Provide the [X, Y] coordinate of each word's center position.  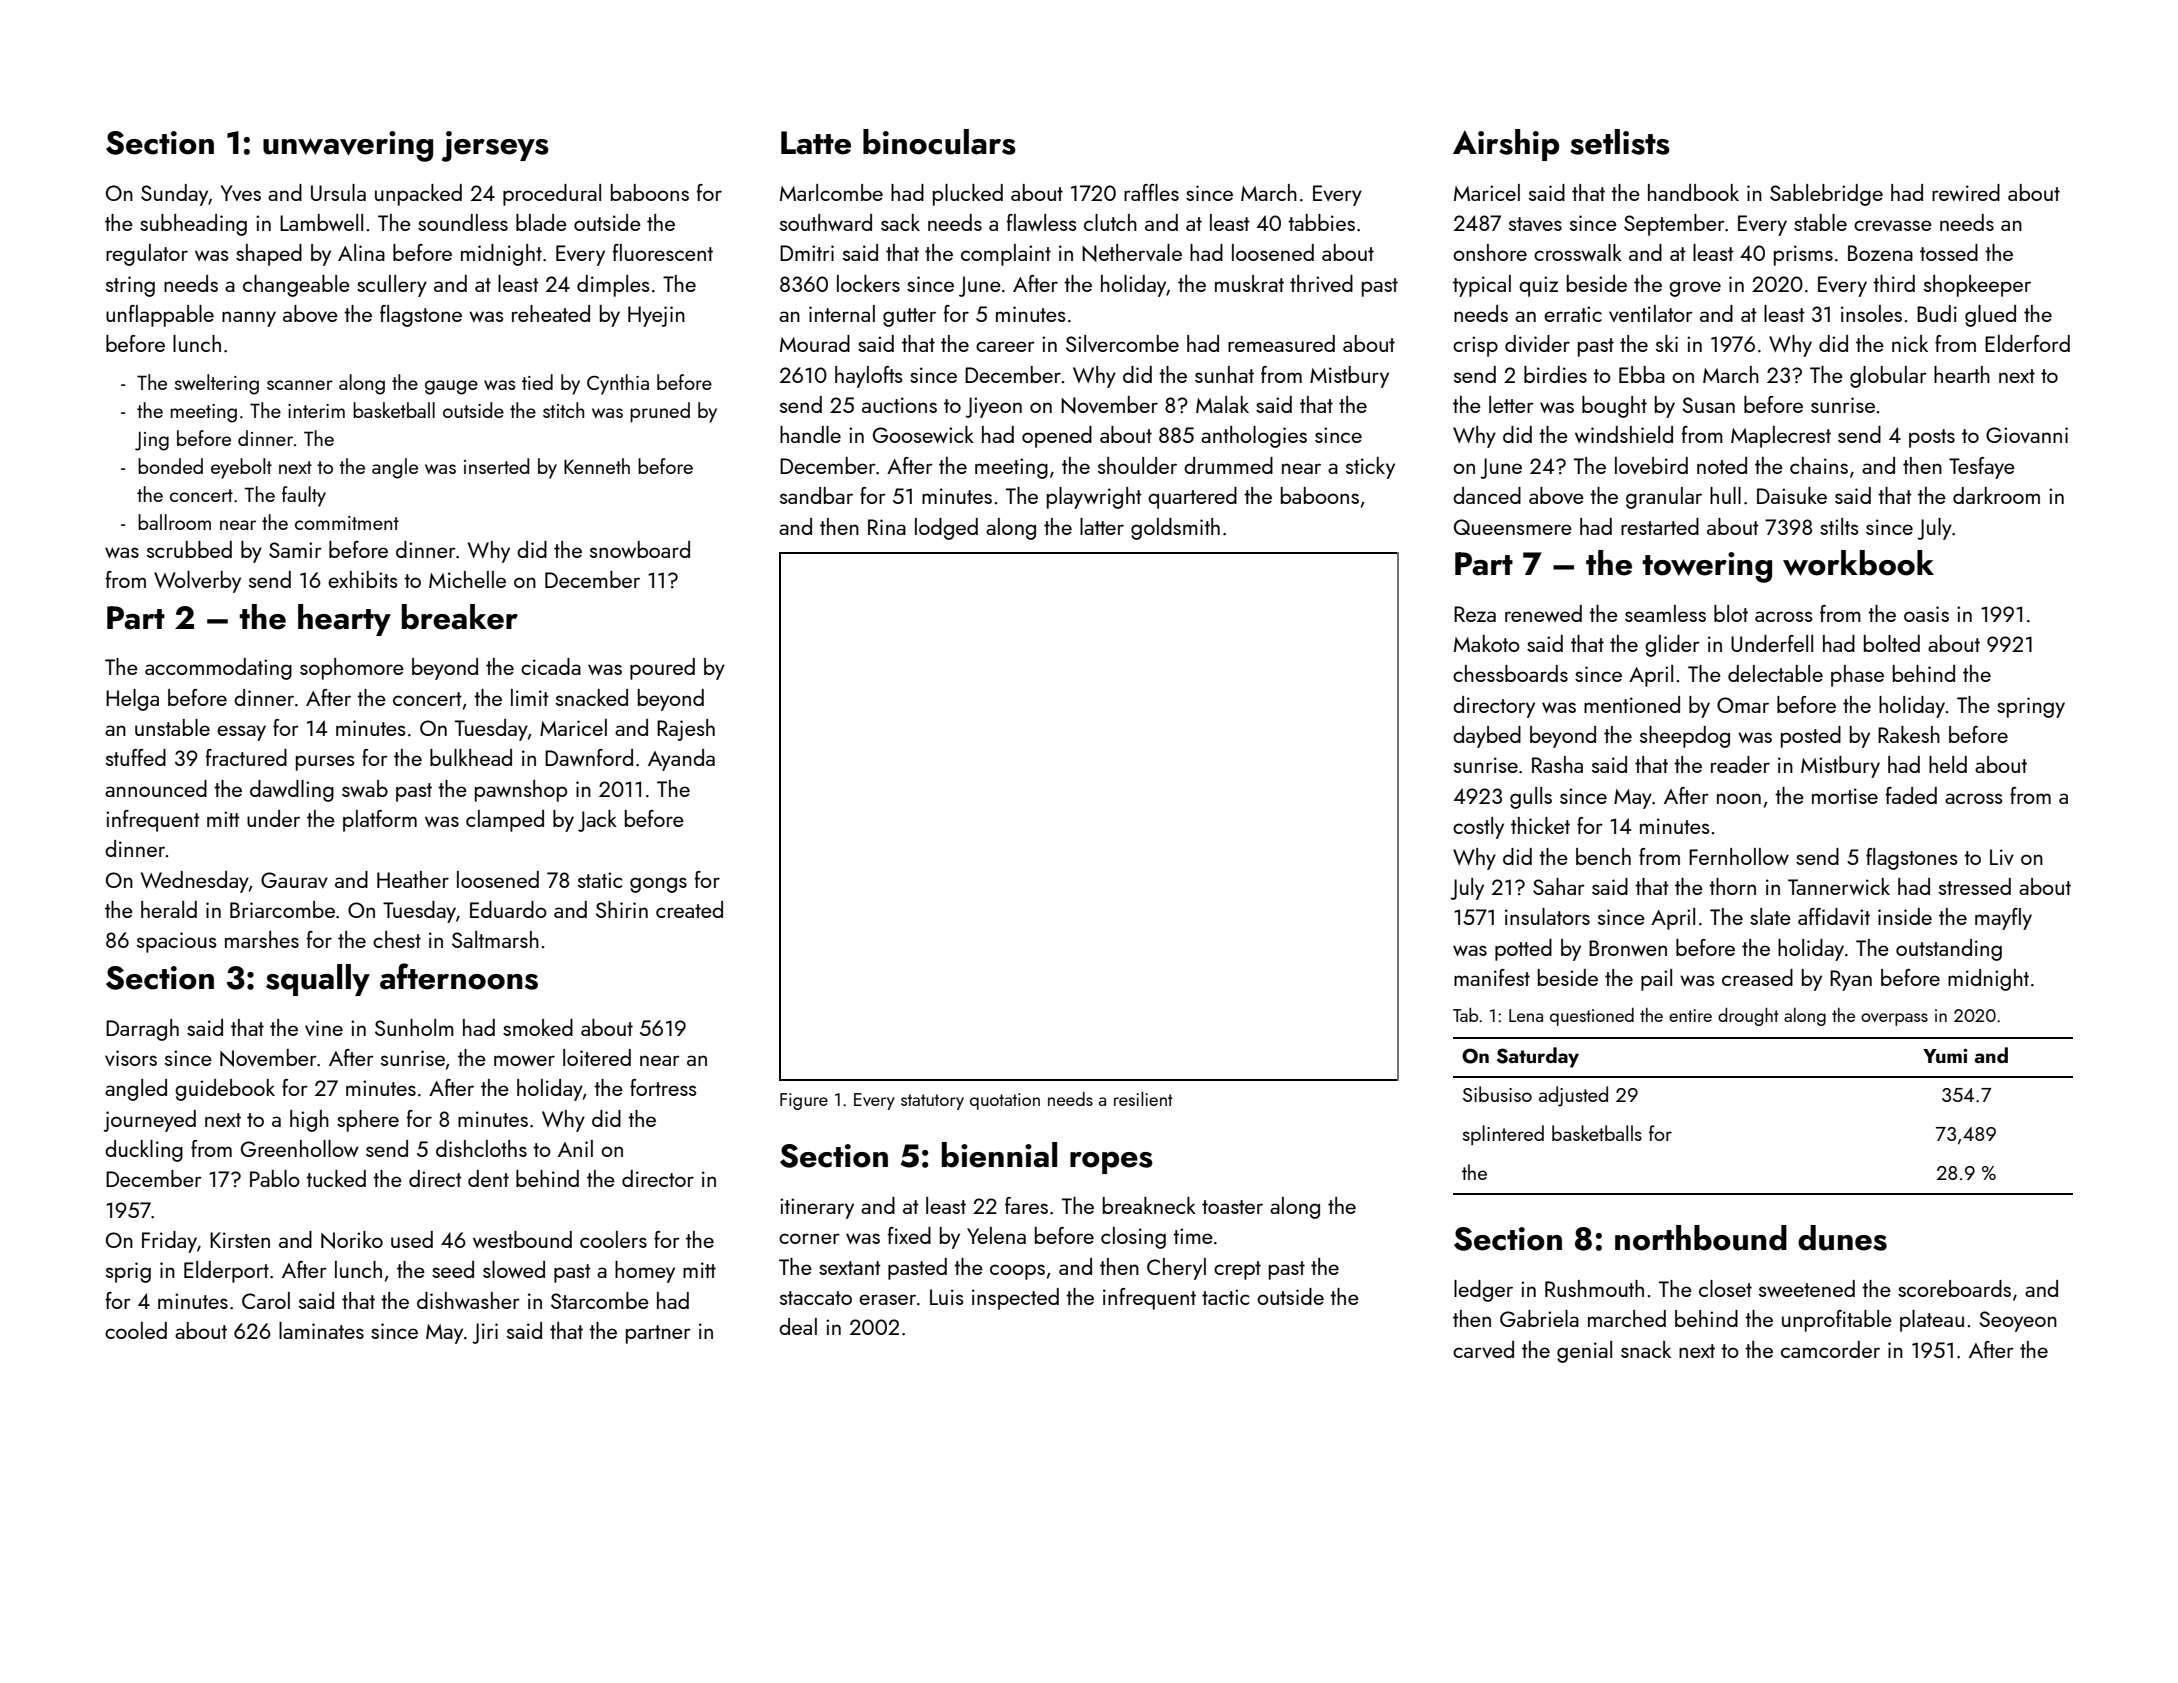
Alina [361, 252]
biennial [999, 1155]
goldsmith [1175, 529]
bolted [1892, 643]
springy [2031, 707]
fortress [663, 1087]
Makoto [1487, 643]
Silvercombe [1122, 343]
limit [530, 697]
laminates [321, 1330]
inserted [496, 466]
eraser [887, 1299]
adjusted [1573, 1096]
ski [1667, 343]
